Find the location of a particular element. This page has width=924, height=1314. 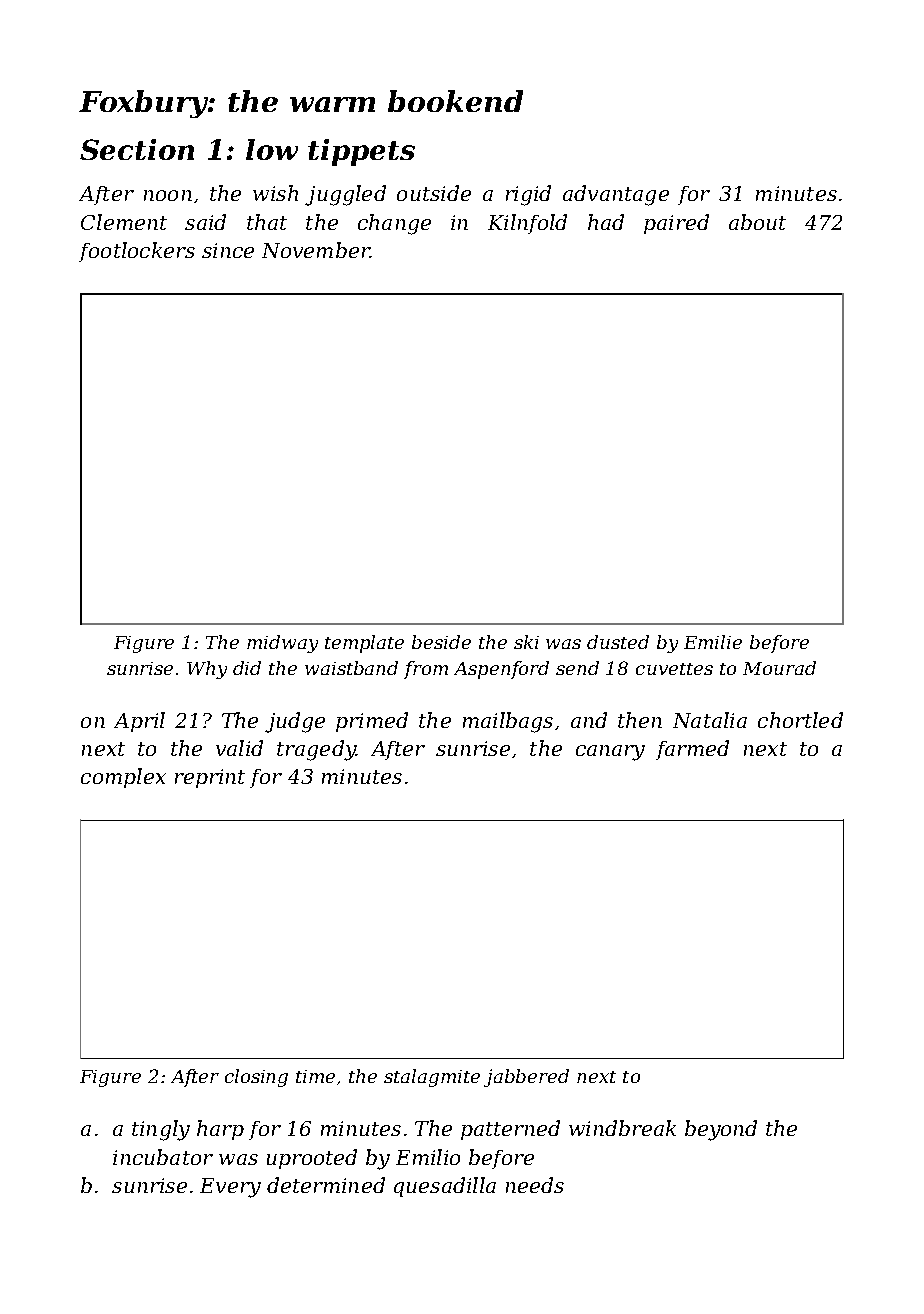

quesadilla is located at coordinates (445, 1187).
